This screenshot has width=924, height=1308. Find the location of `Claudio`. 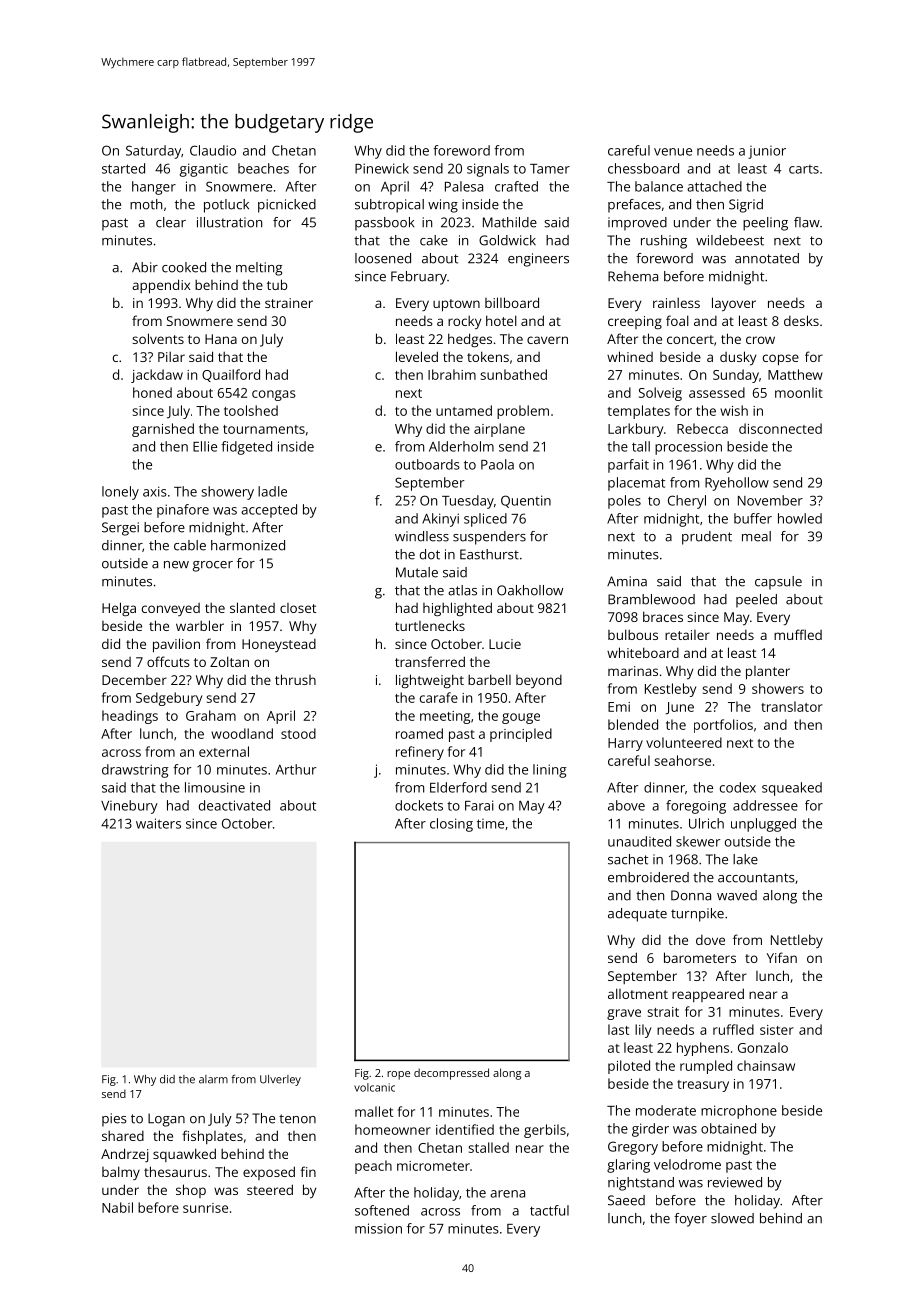

Claudio is located at coordinates (213, 150).
